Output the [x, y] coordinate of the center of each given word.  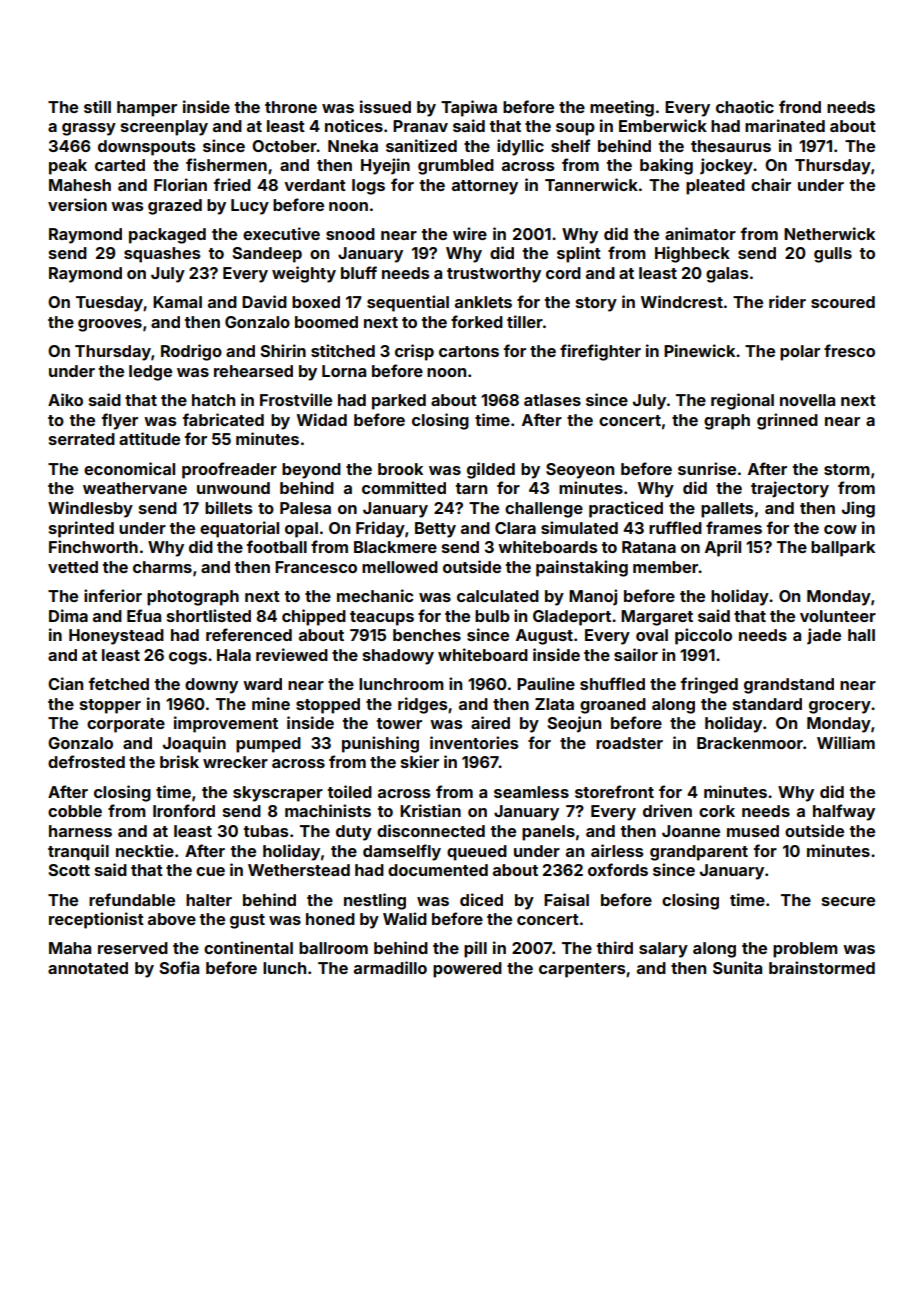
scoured [843, 302]
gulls [833, 255]
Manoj [593, 597]
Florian [180, 184]
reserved [133, 948]
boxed [316, 302]
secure [848, 901]
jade [824, 636]
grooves [110, 325]
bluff [359, 272]
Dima [68, 615]
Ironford [184, 810]
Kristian [430, 810]
